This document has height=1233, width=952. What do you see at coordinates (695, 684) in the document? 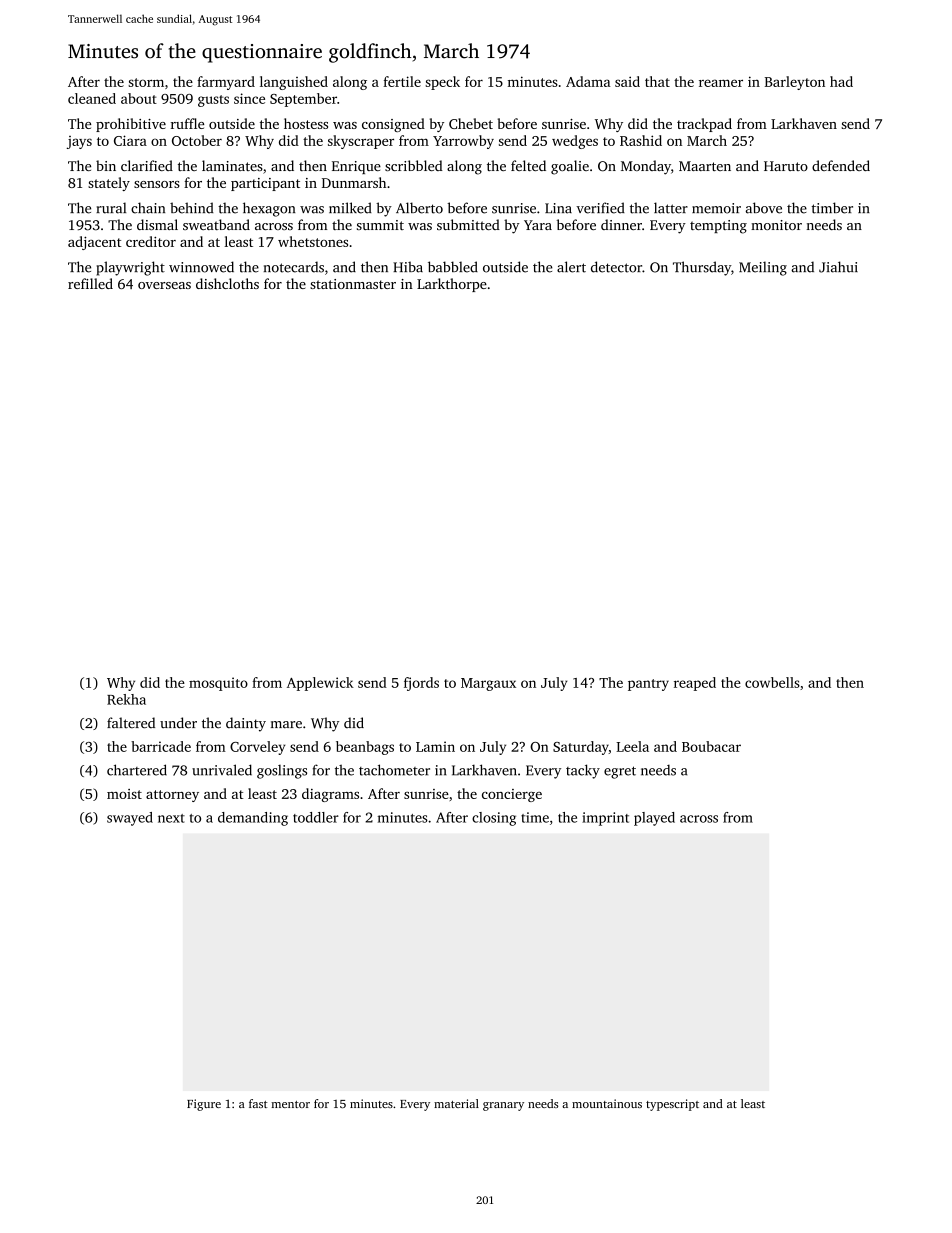
I see `reaped` at bounding box center [695, 684].
